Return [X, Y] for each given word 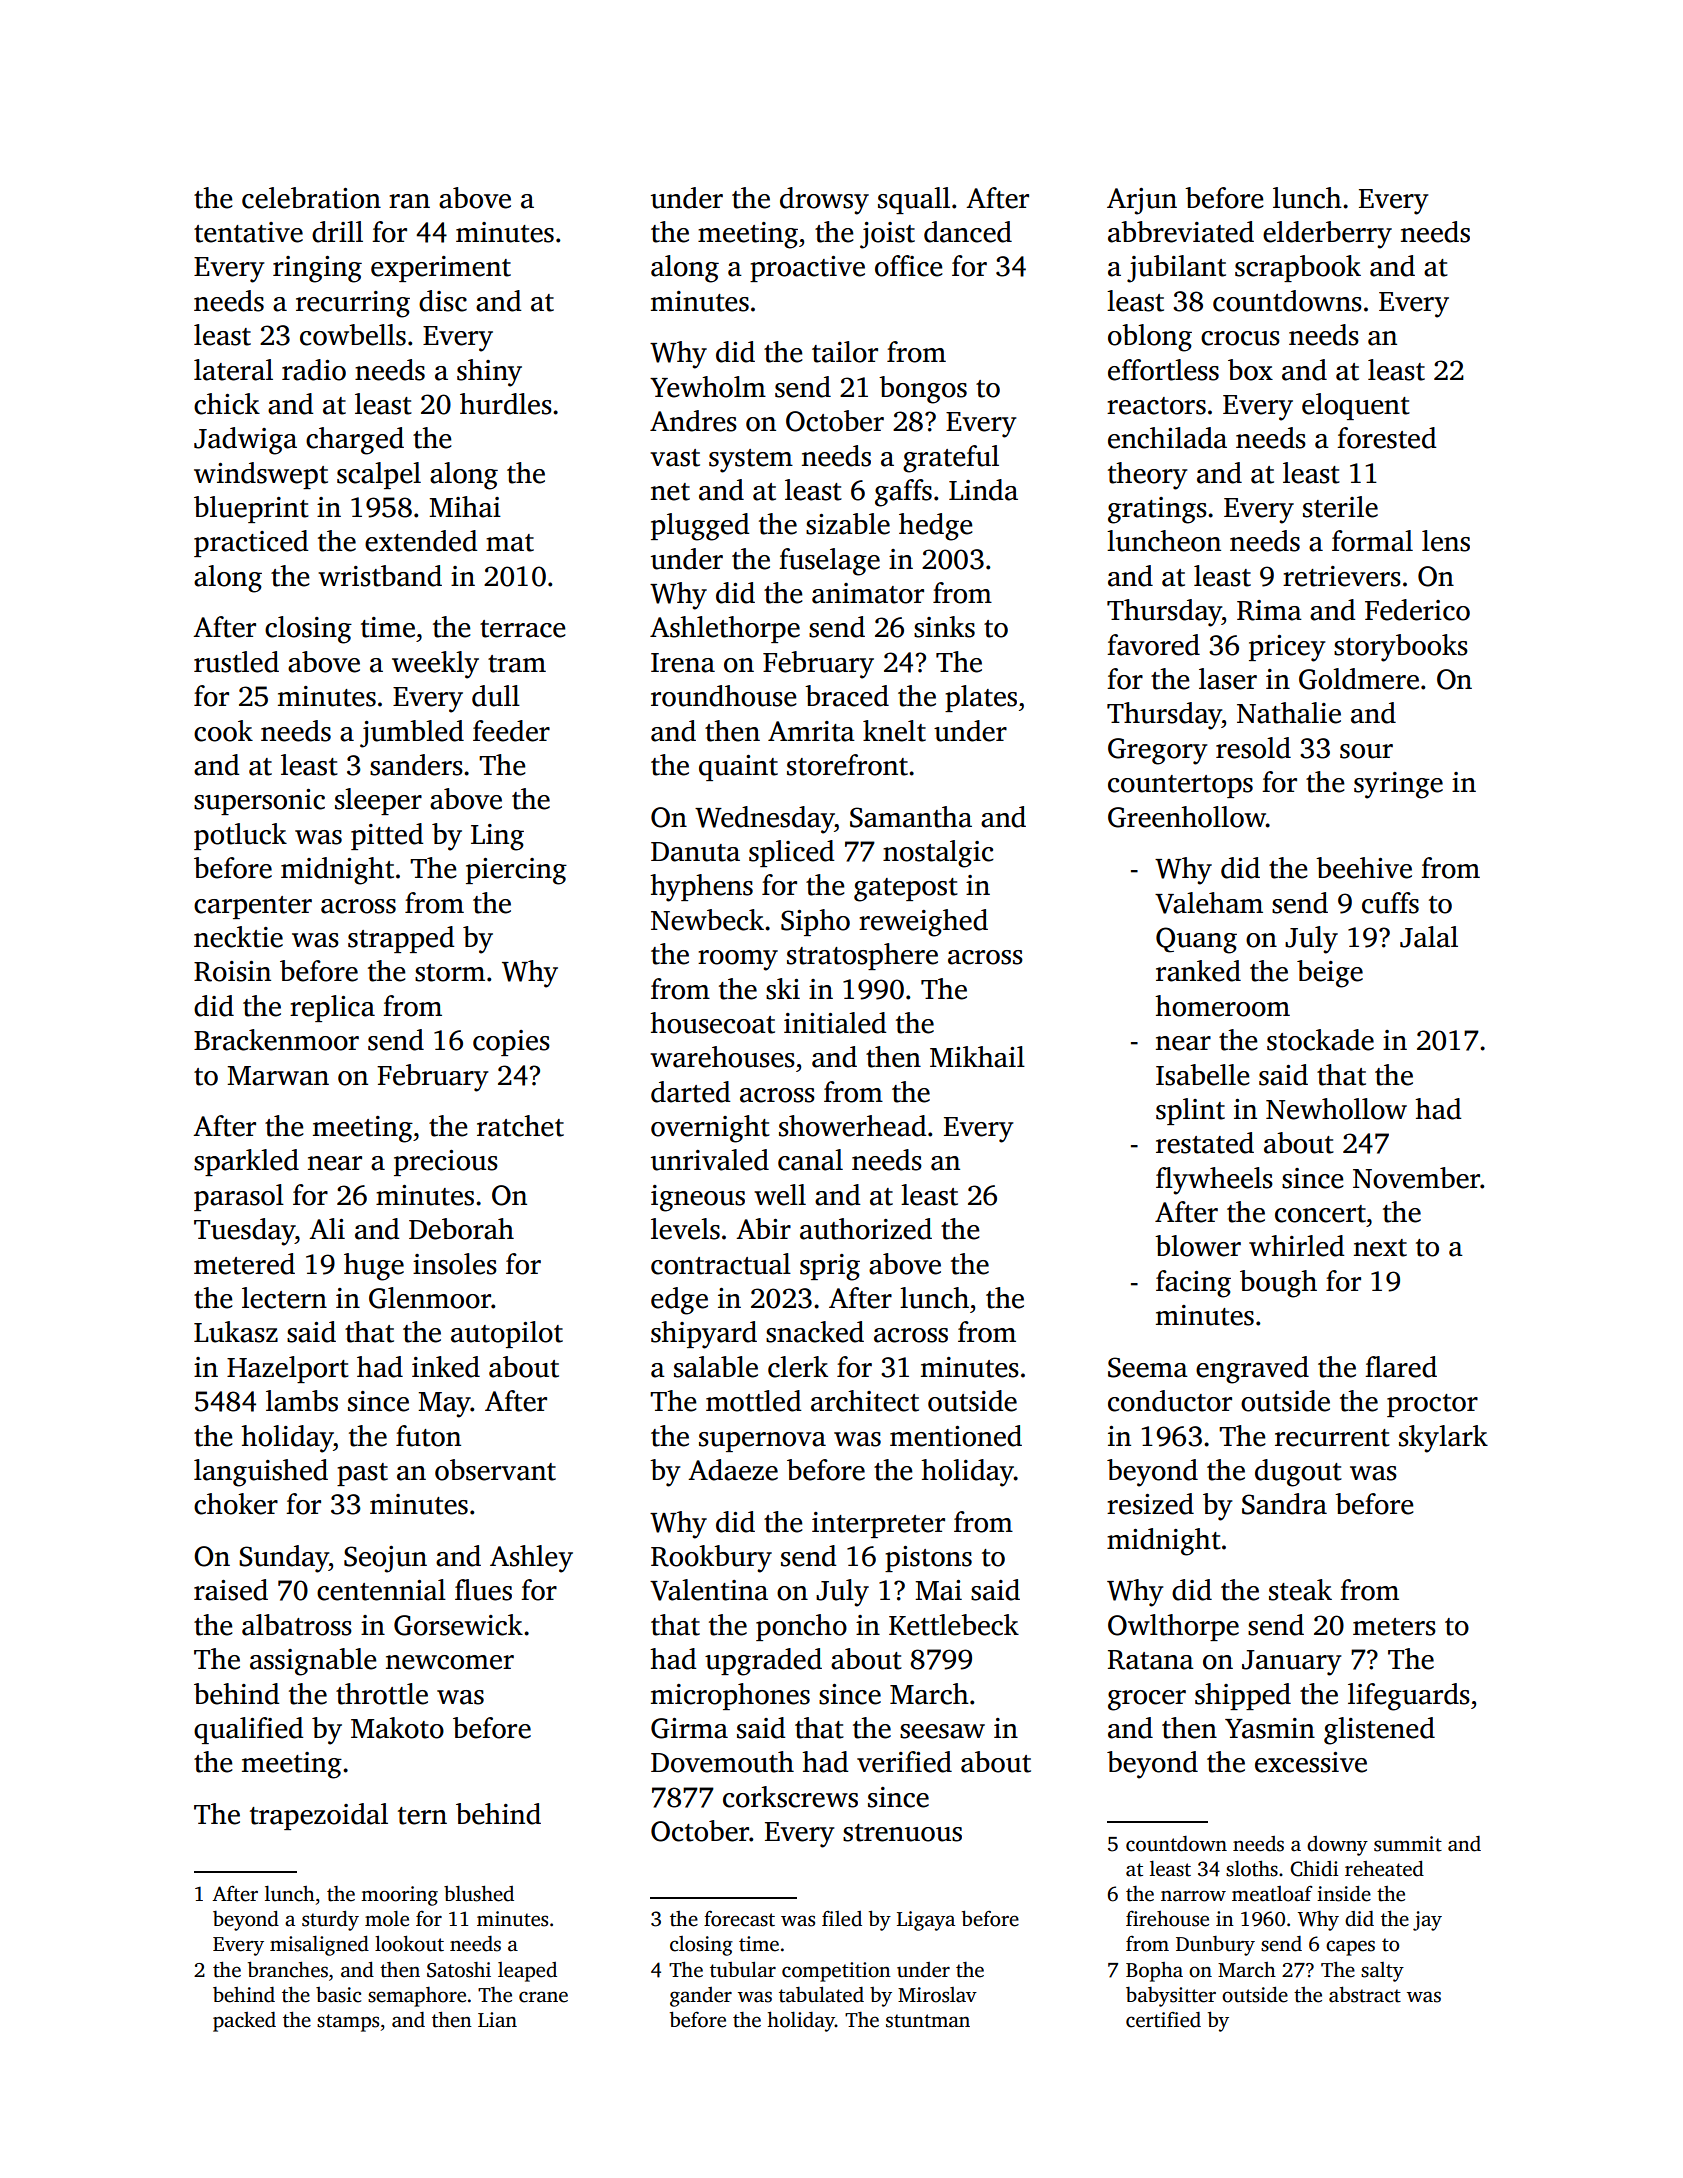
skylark [1443, 1439]
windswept [261, 475]
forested [1387, 438]
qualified [249, 1730]
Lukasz [236, 1332]
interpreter [878, 1525]
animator [868, 593]
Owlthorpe [1173, 1627]
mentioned [956, 1436]
